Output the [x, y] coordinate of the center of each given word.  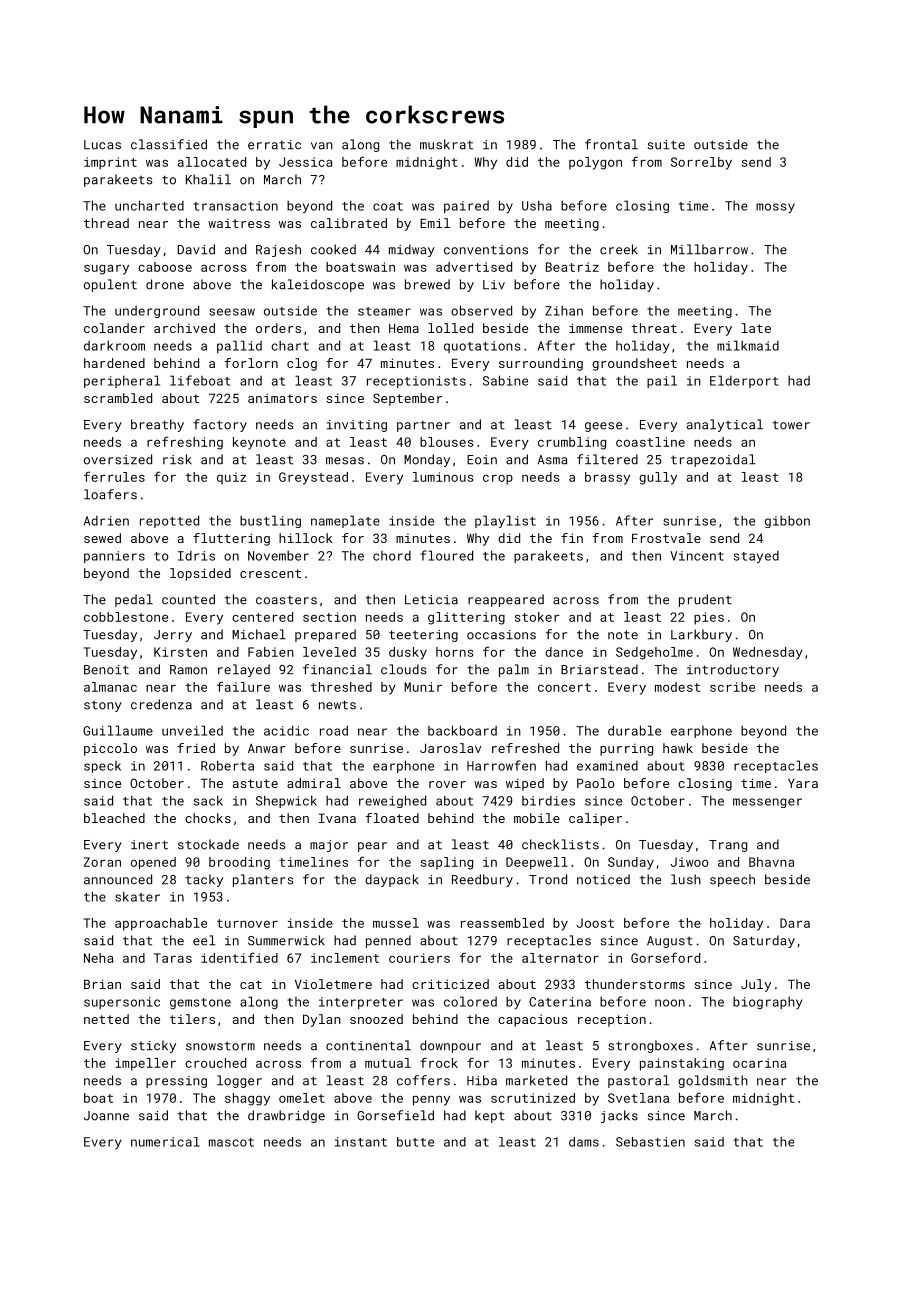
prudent [705, 600]
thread [106, 223]
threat [654, 328]
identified [239, 957]
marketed [536, 1080]
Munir [423, 687]
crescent [270, 573]
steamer [384, 311]
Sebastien [650, 1142]
